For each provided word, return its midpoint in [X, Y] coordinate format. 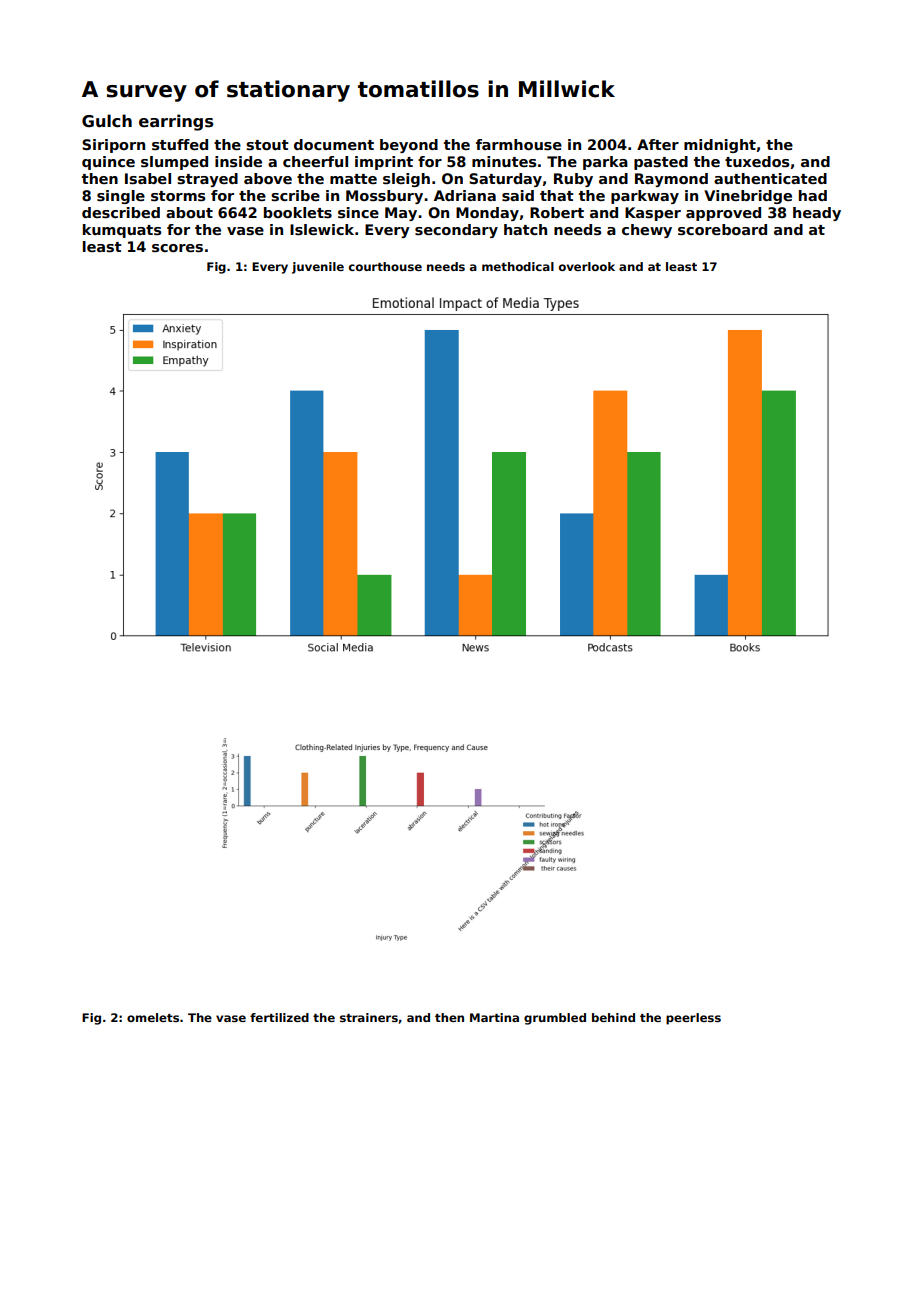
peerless [693, 1019]
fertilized [279, 1017]
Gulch [107, 121]
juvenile [318, 268]
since [358, 212]
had [813, 195]
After [658, 144]
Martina [494, 1017]
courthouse [385, 266]
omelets [153, 1017]
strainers [369, 1017]
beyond [409, 146]
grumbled [555, 1019]
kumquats [122, 231]
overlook [587, 266]
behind [613, 1017]
